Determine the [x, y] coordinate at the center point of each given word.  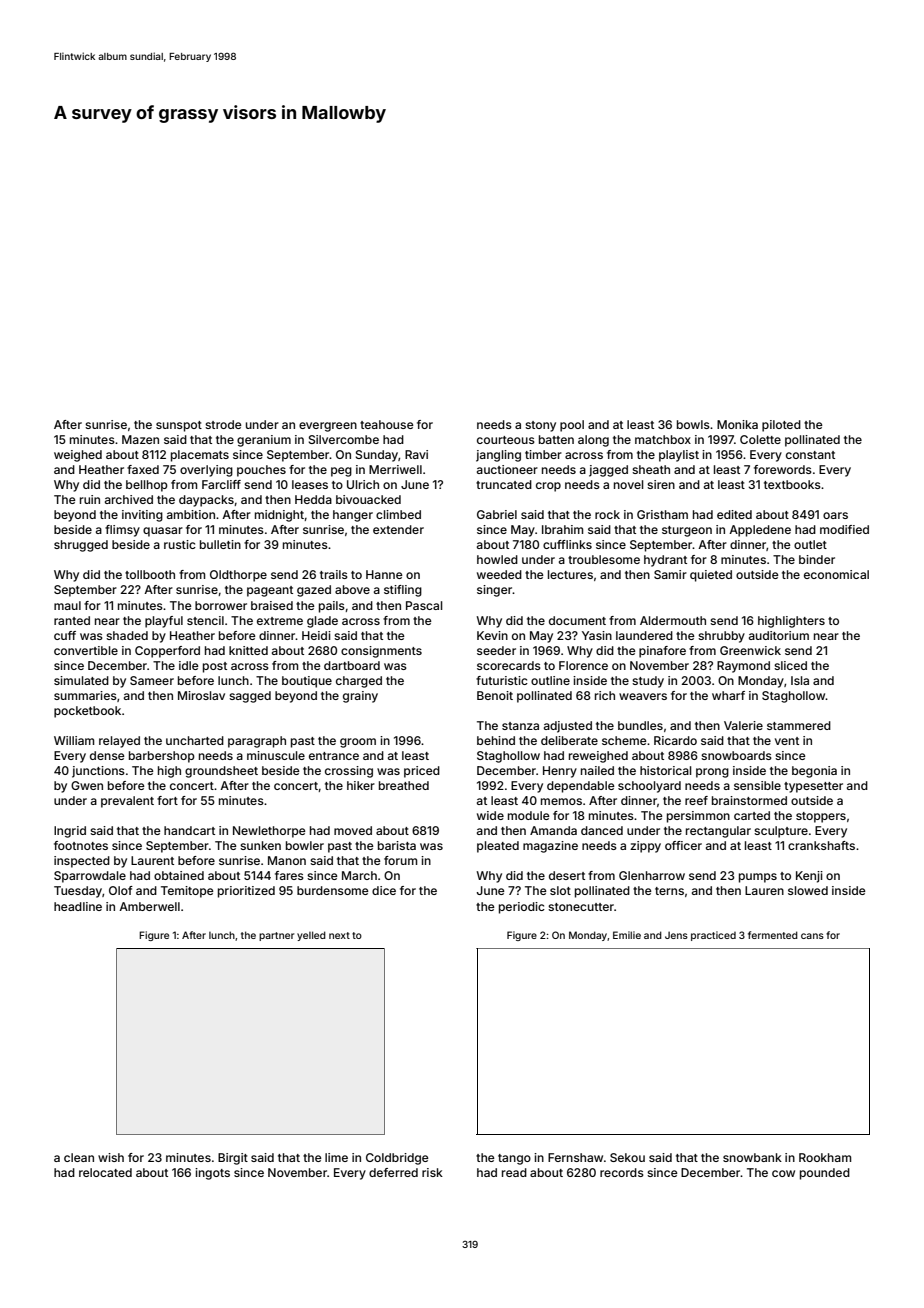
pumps [758, 878]
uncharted [195, 740]
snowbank [752, 1157]
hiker [361, 785]
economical [836, 574]
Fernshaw [575, 1157]
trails [334, 574]
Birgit [233, 1159]
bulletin [220, 544]
